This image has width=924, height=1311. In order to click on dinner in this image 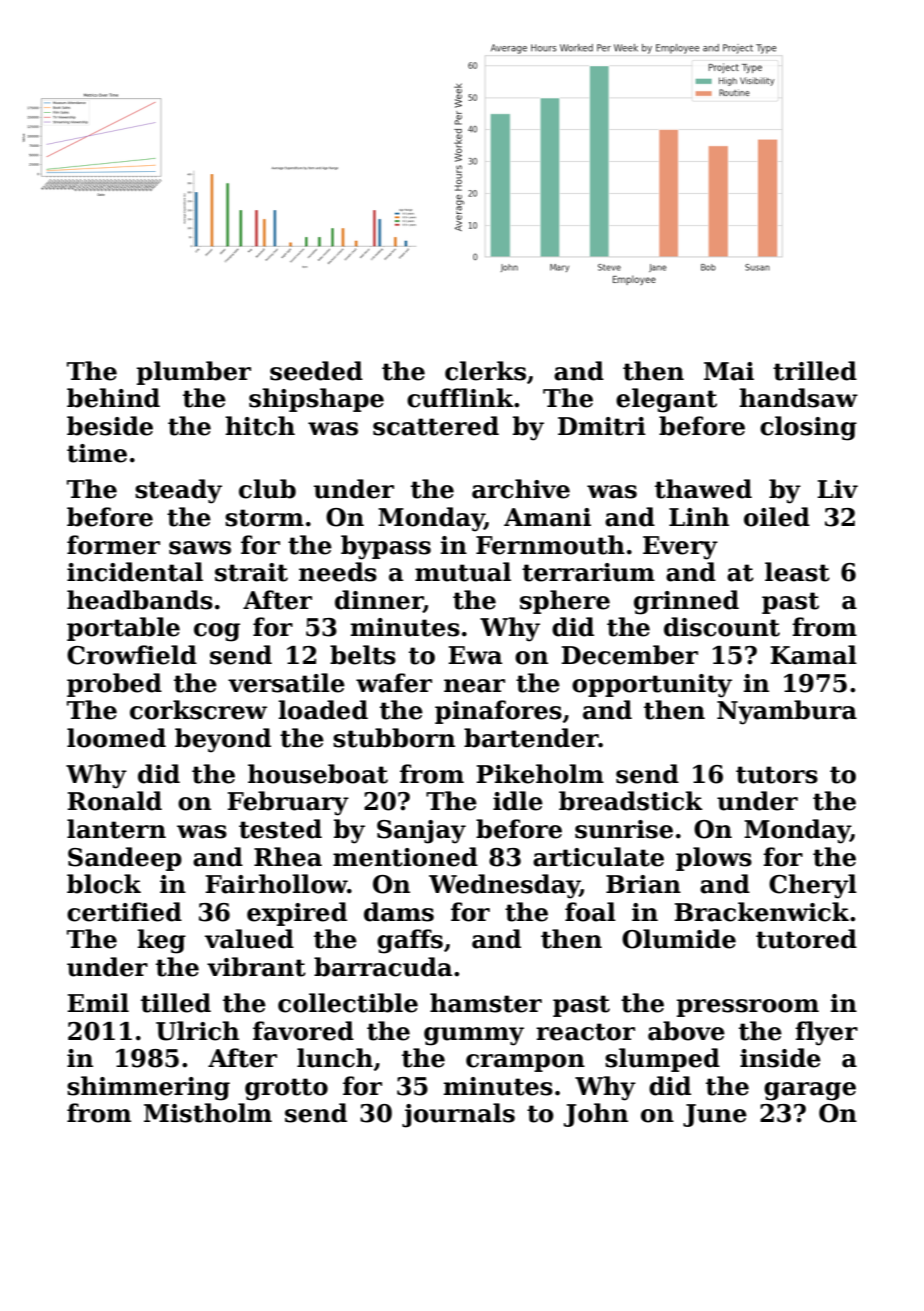, I will do `click(379, 601)`.
